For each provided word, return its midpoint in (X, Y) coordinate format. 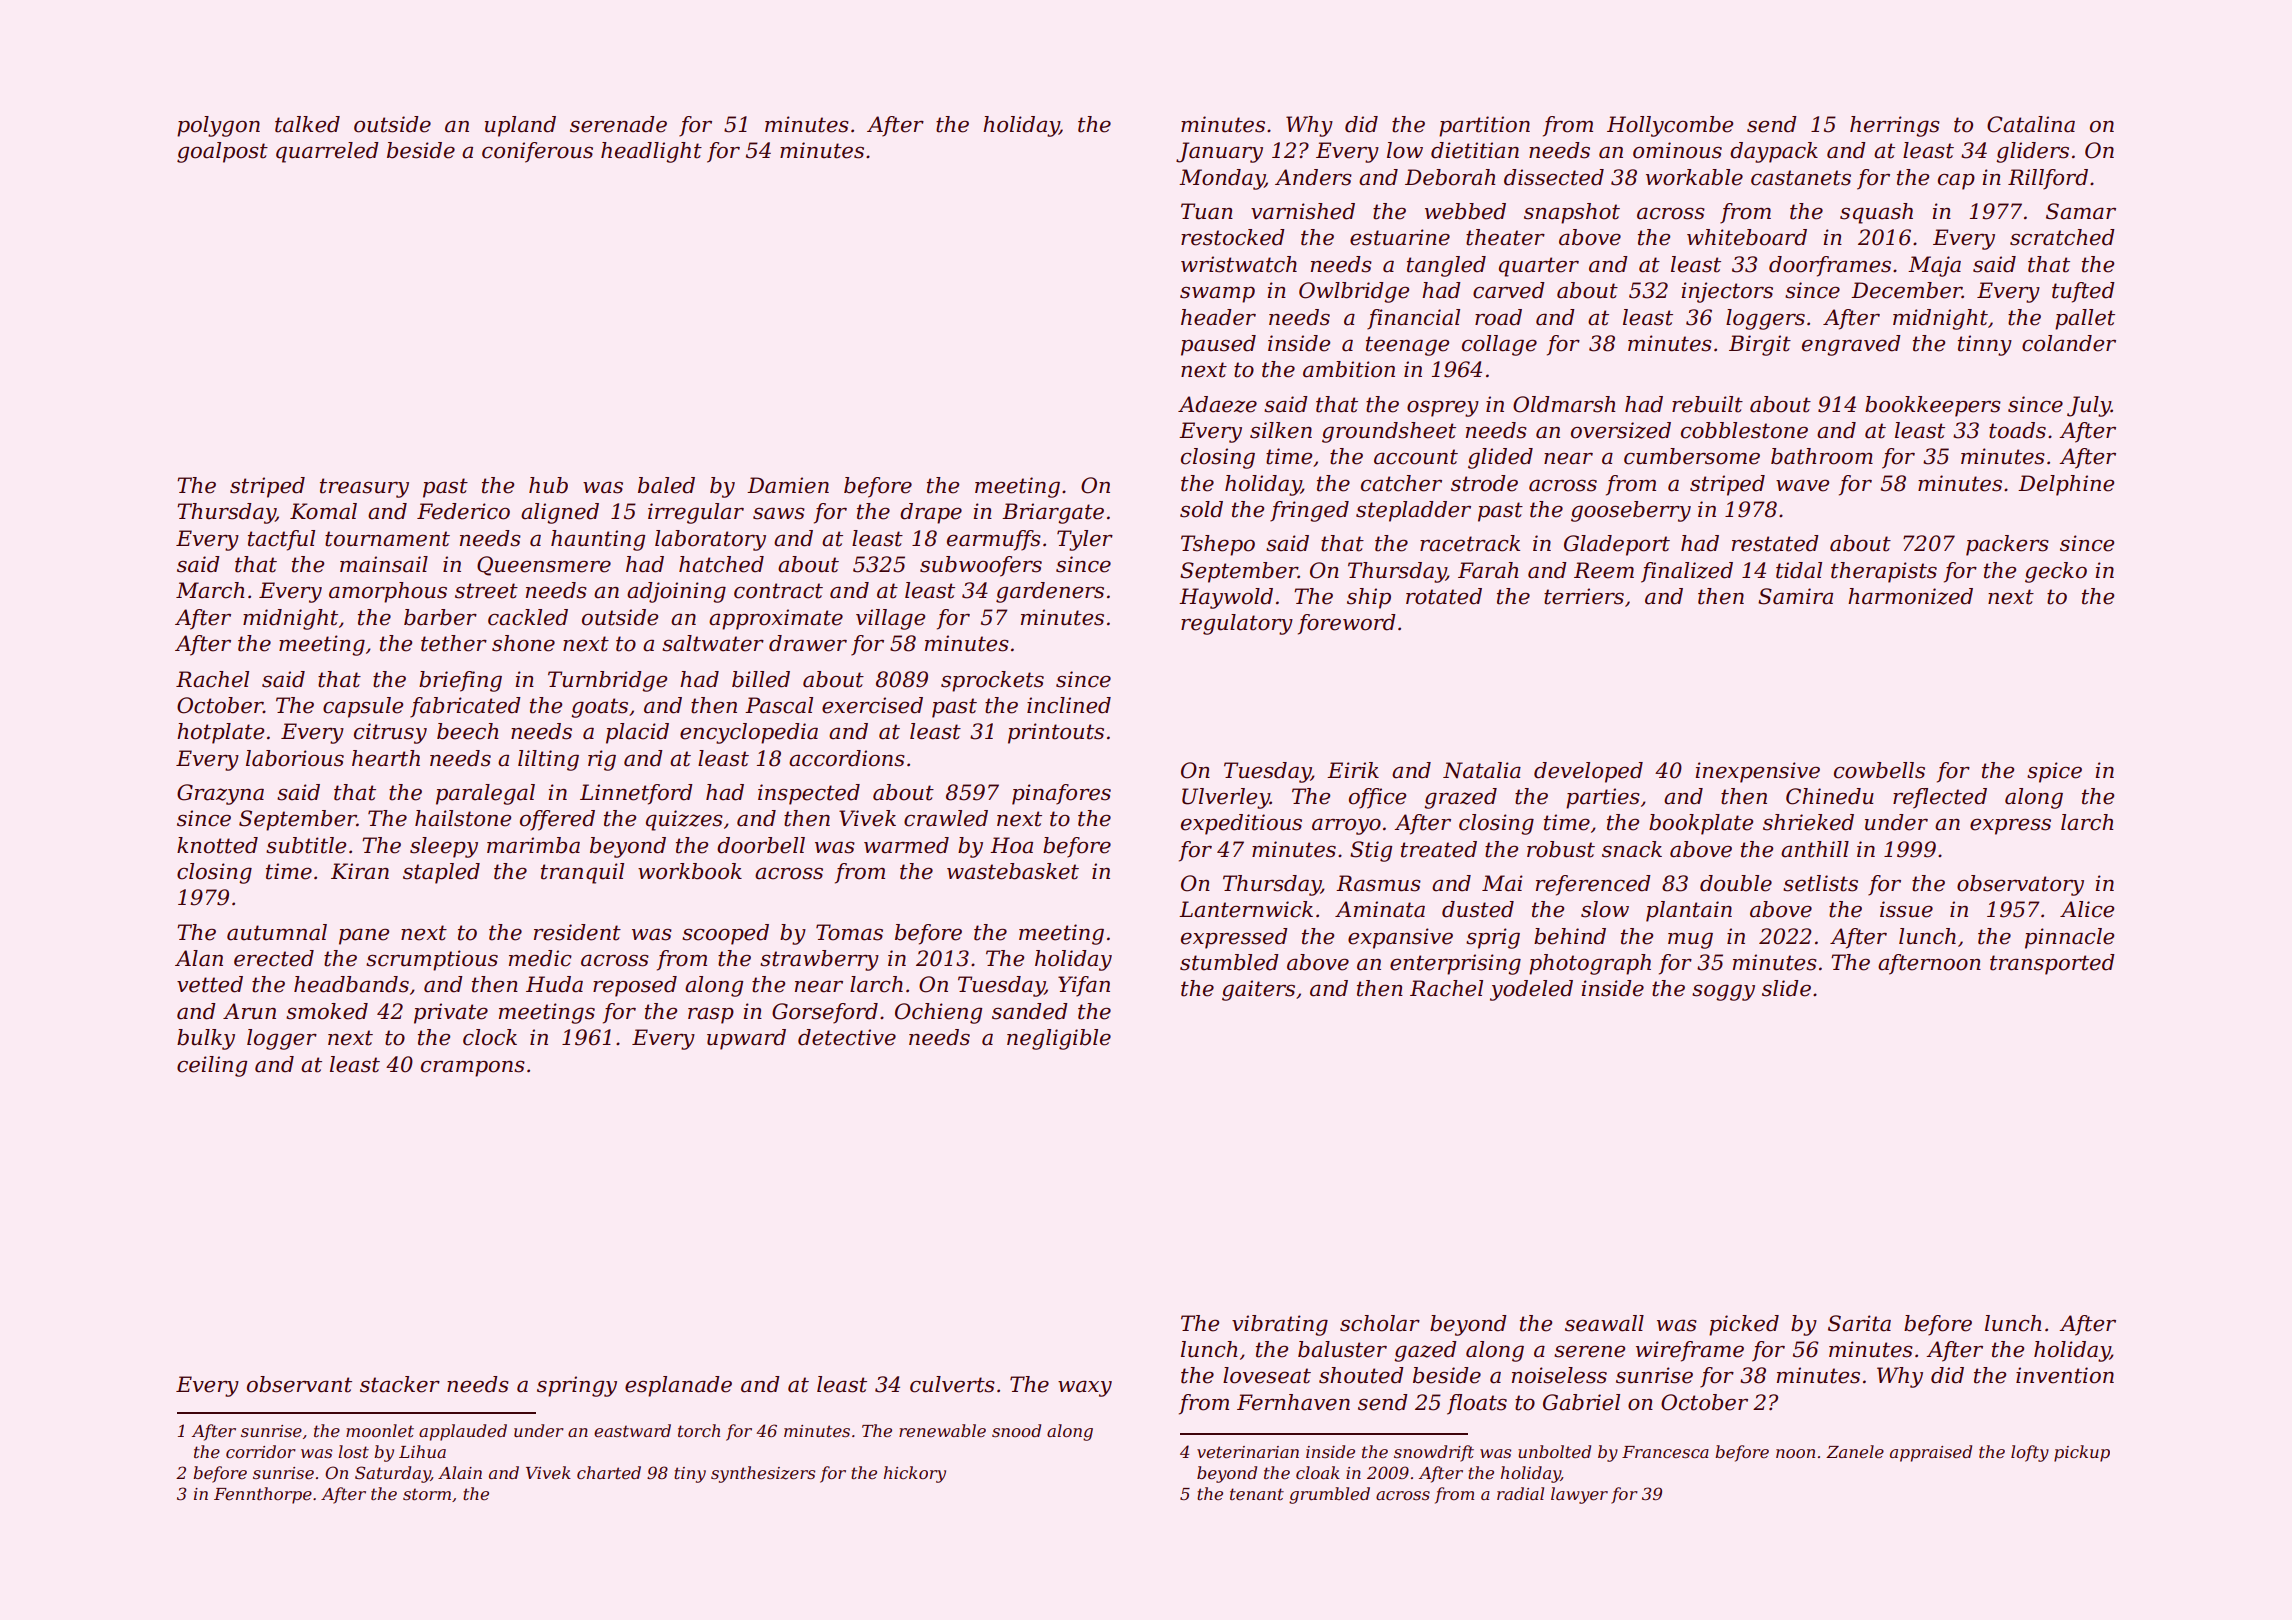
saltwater (713, 643)
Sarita (1859, 1323)
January (1219, 152)
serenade (618, 124)
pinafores (1061, 794)
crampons (473, 1068)
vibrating (1280, 1325)
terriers (1584, 596)
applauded (463, 1432)
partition (1484, 126)
